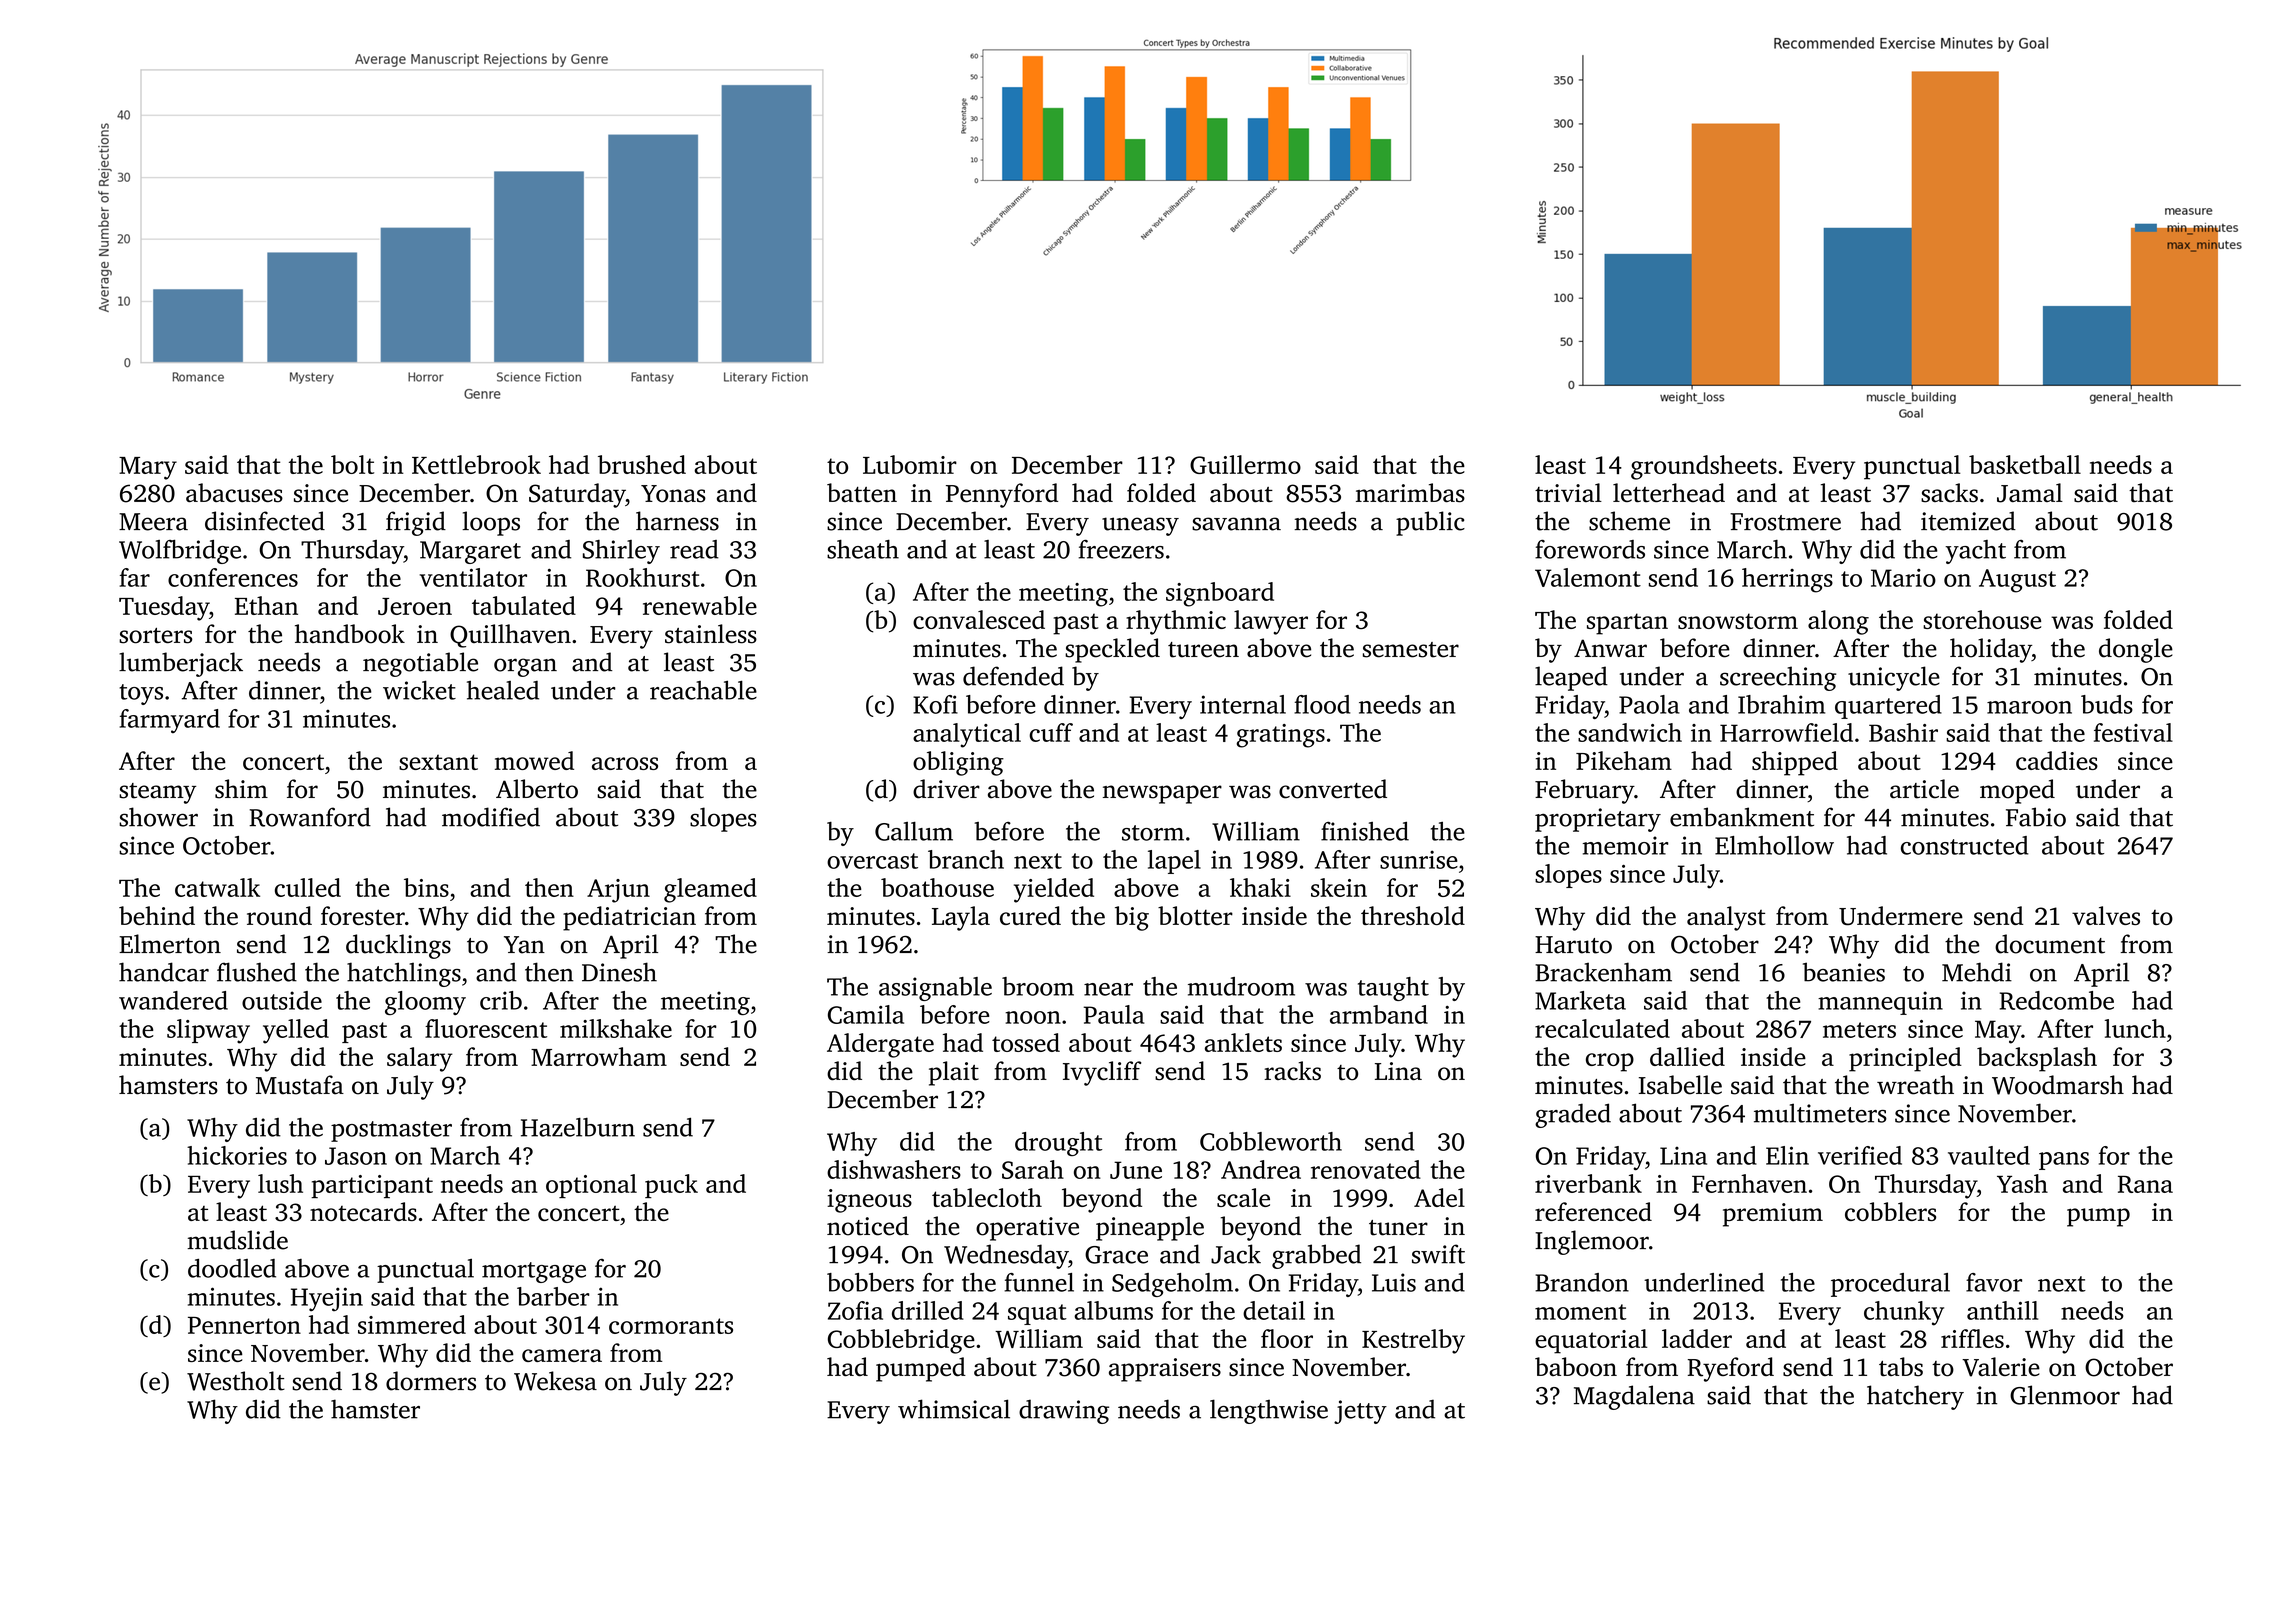 This image has width=2292, height=1620. What do you see at coordinates (621, 552) in the image?
I see `Shirley` at bounding box center [621, 552].
